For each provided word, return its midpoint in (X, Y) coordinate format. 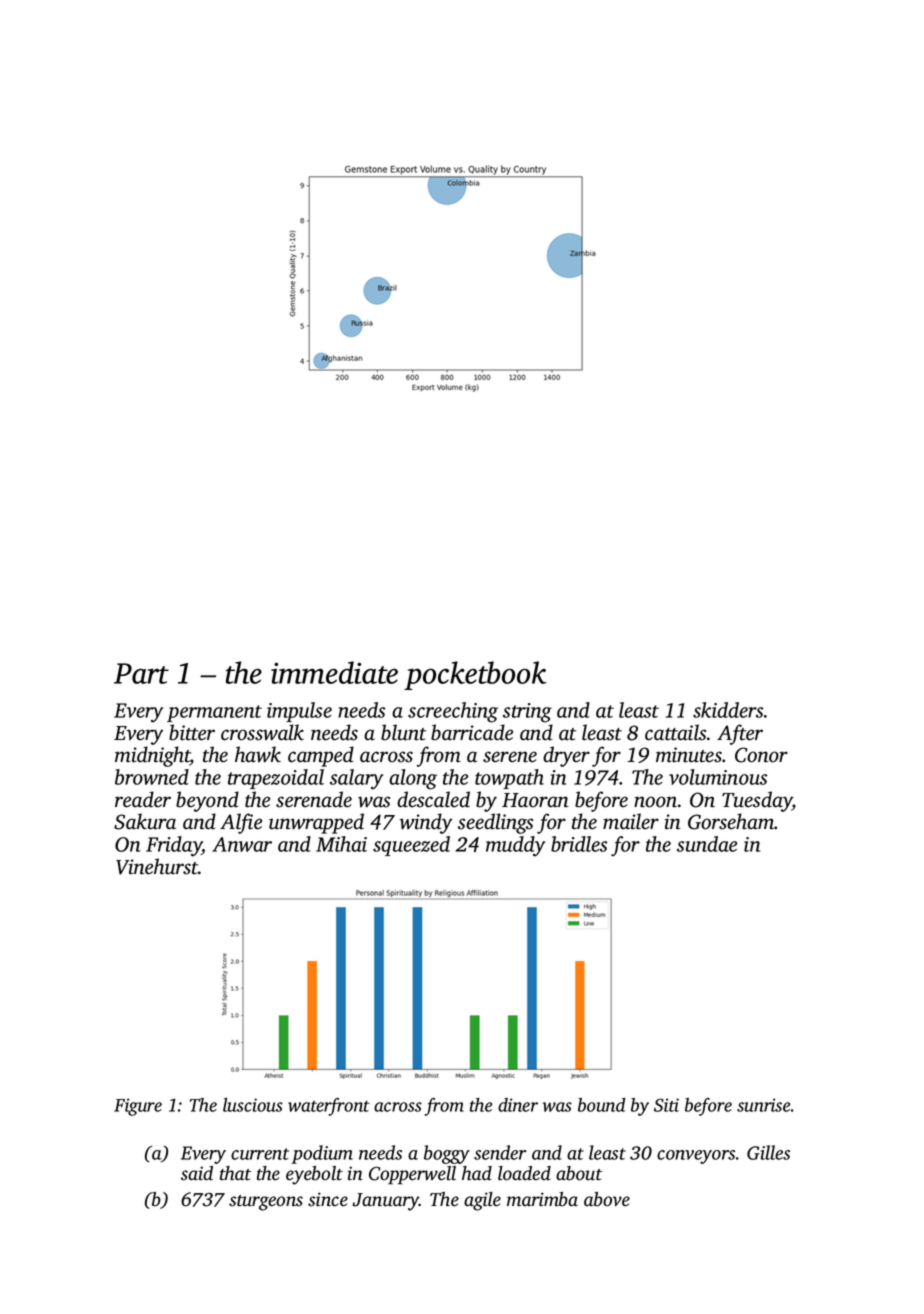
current (260, 1154)
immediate (334, 672)
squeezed (411, 846)
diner (518, 1105)
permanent (214, 713)
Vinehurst (157, 866)
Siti (666, 1105)
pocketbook (475, 675)
